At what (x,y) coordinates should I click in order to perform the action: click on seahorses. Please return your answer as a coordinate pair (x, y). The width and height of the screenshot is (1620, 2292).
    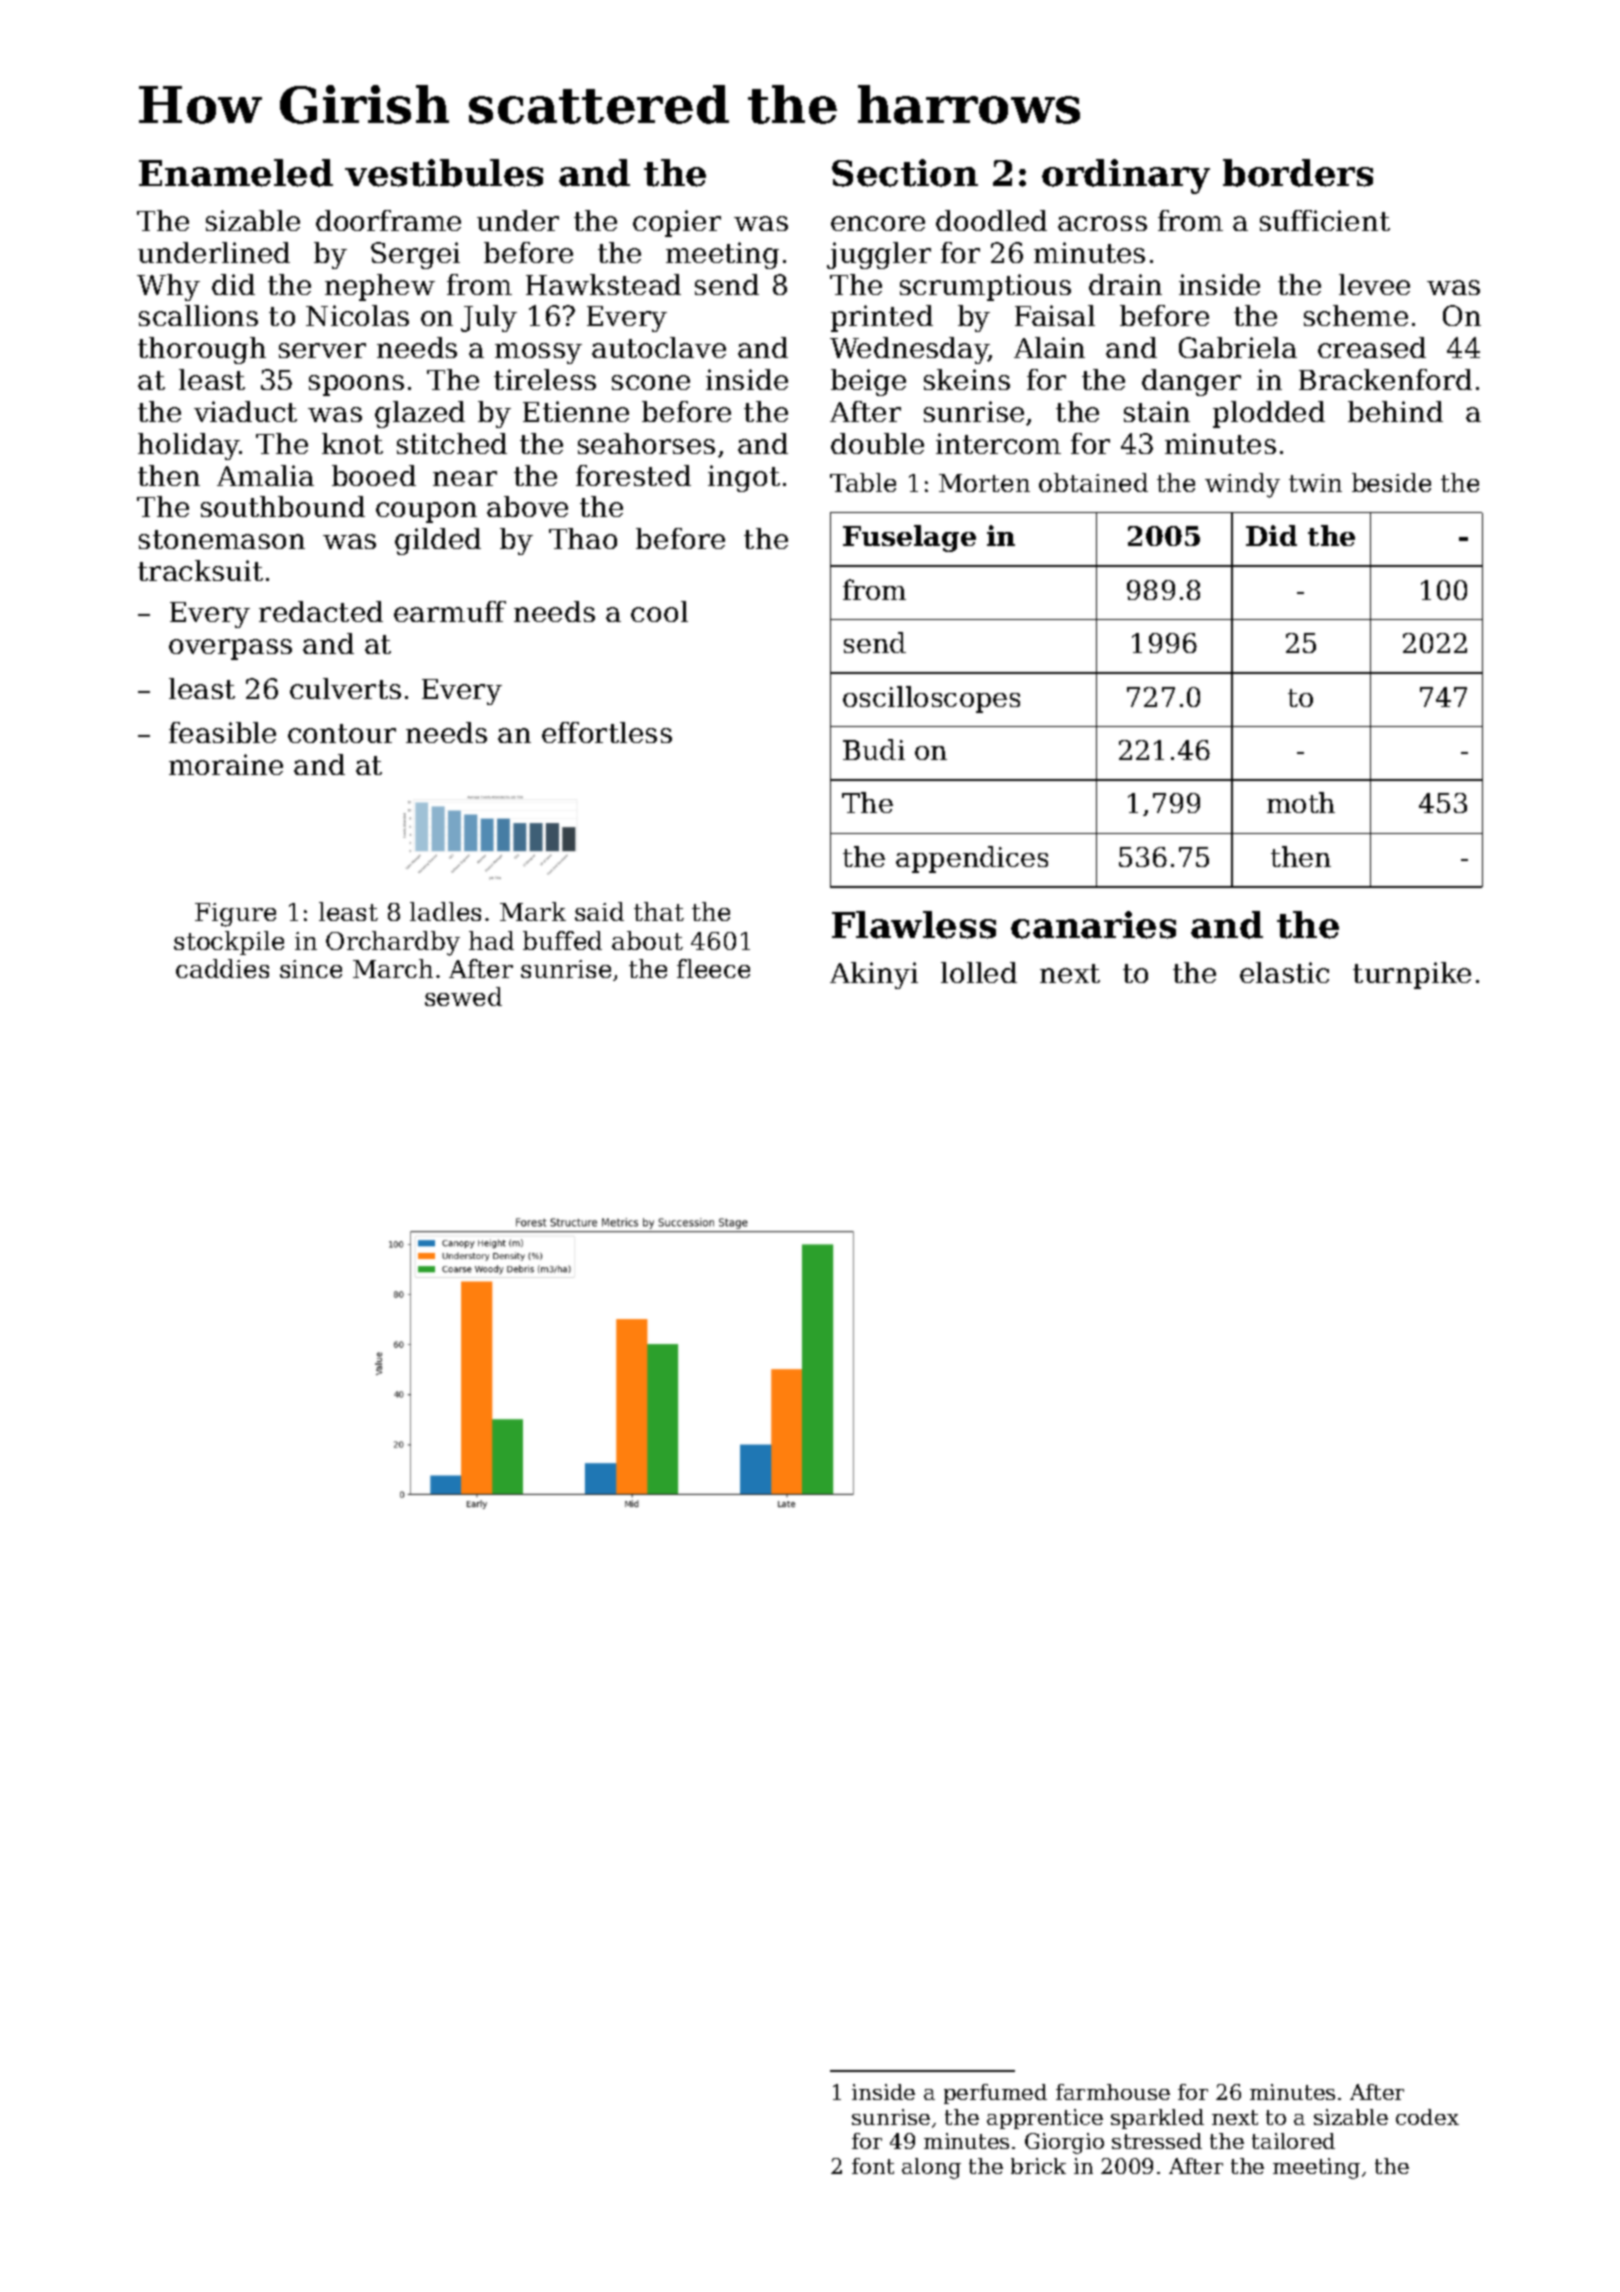
    Looking at the image, I should click on (646, 443).
